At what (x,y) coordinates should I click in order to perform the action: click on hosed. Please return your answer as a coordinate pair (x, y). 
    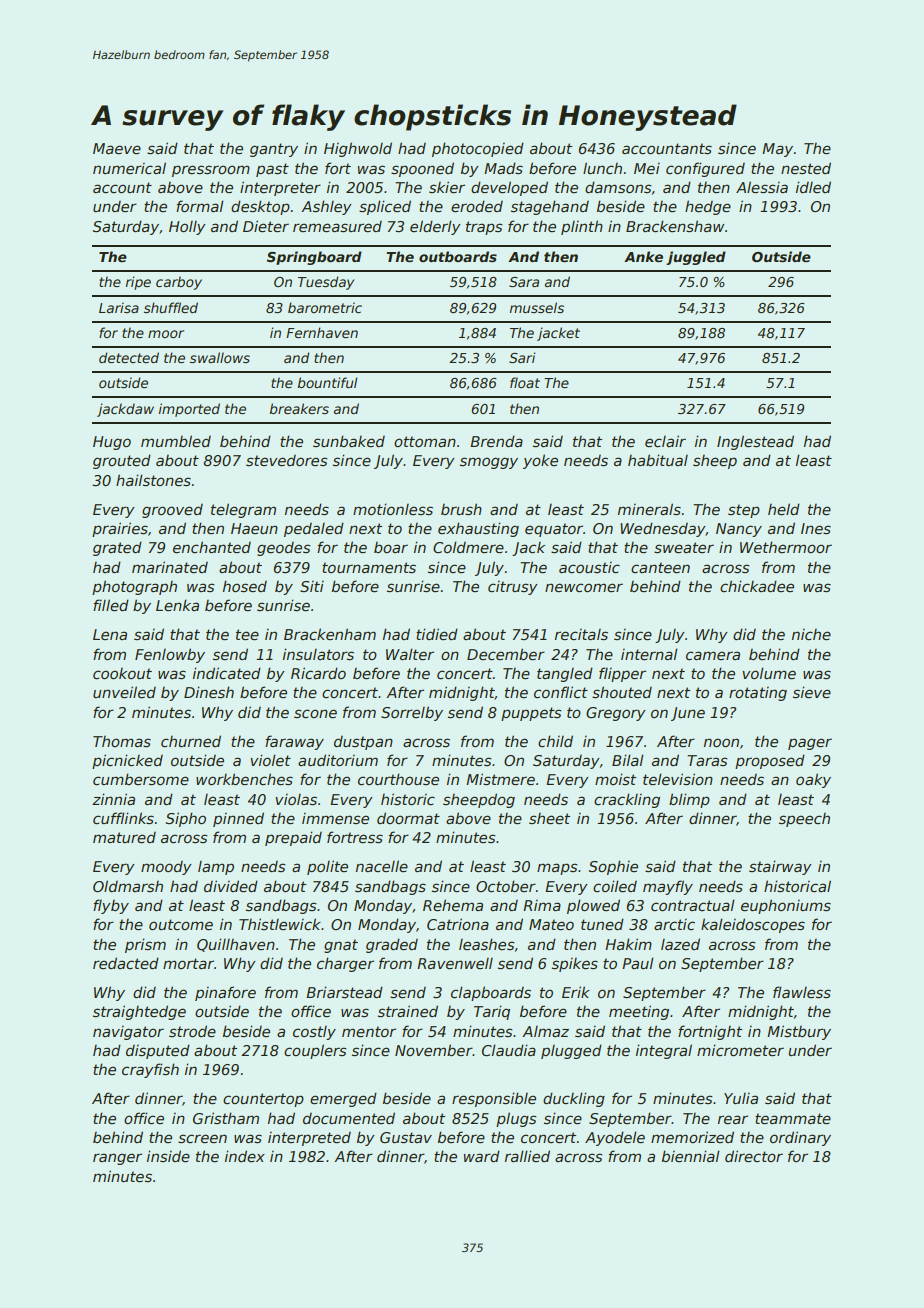
    Looking at the image, I should click on (245, 586).
